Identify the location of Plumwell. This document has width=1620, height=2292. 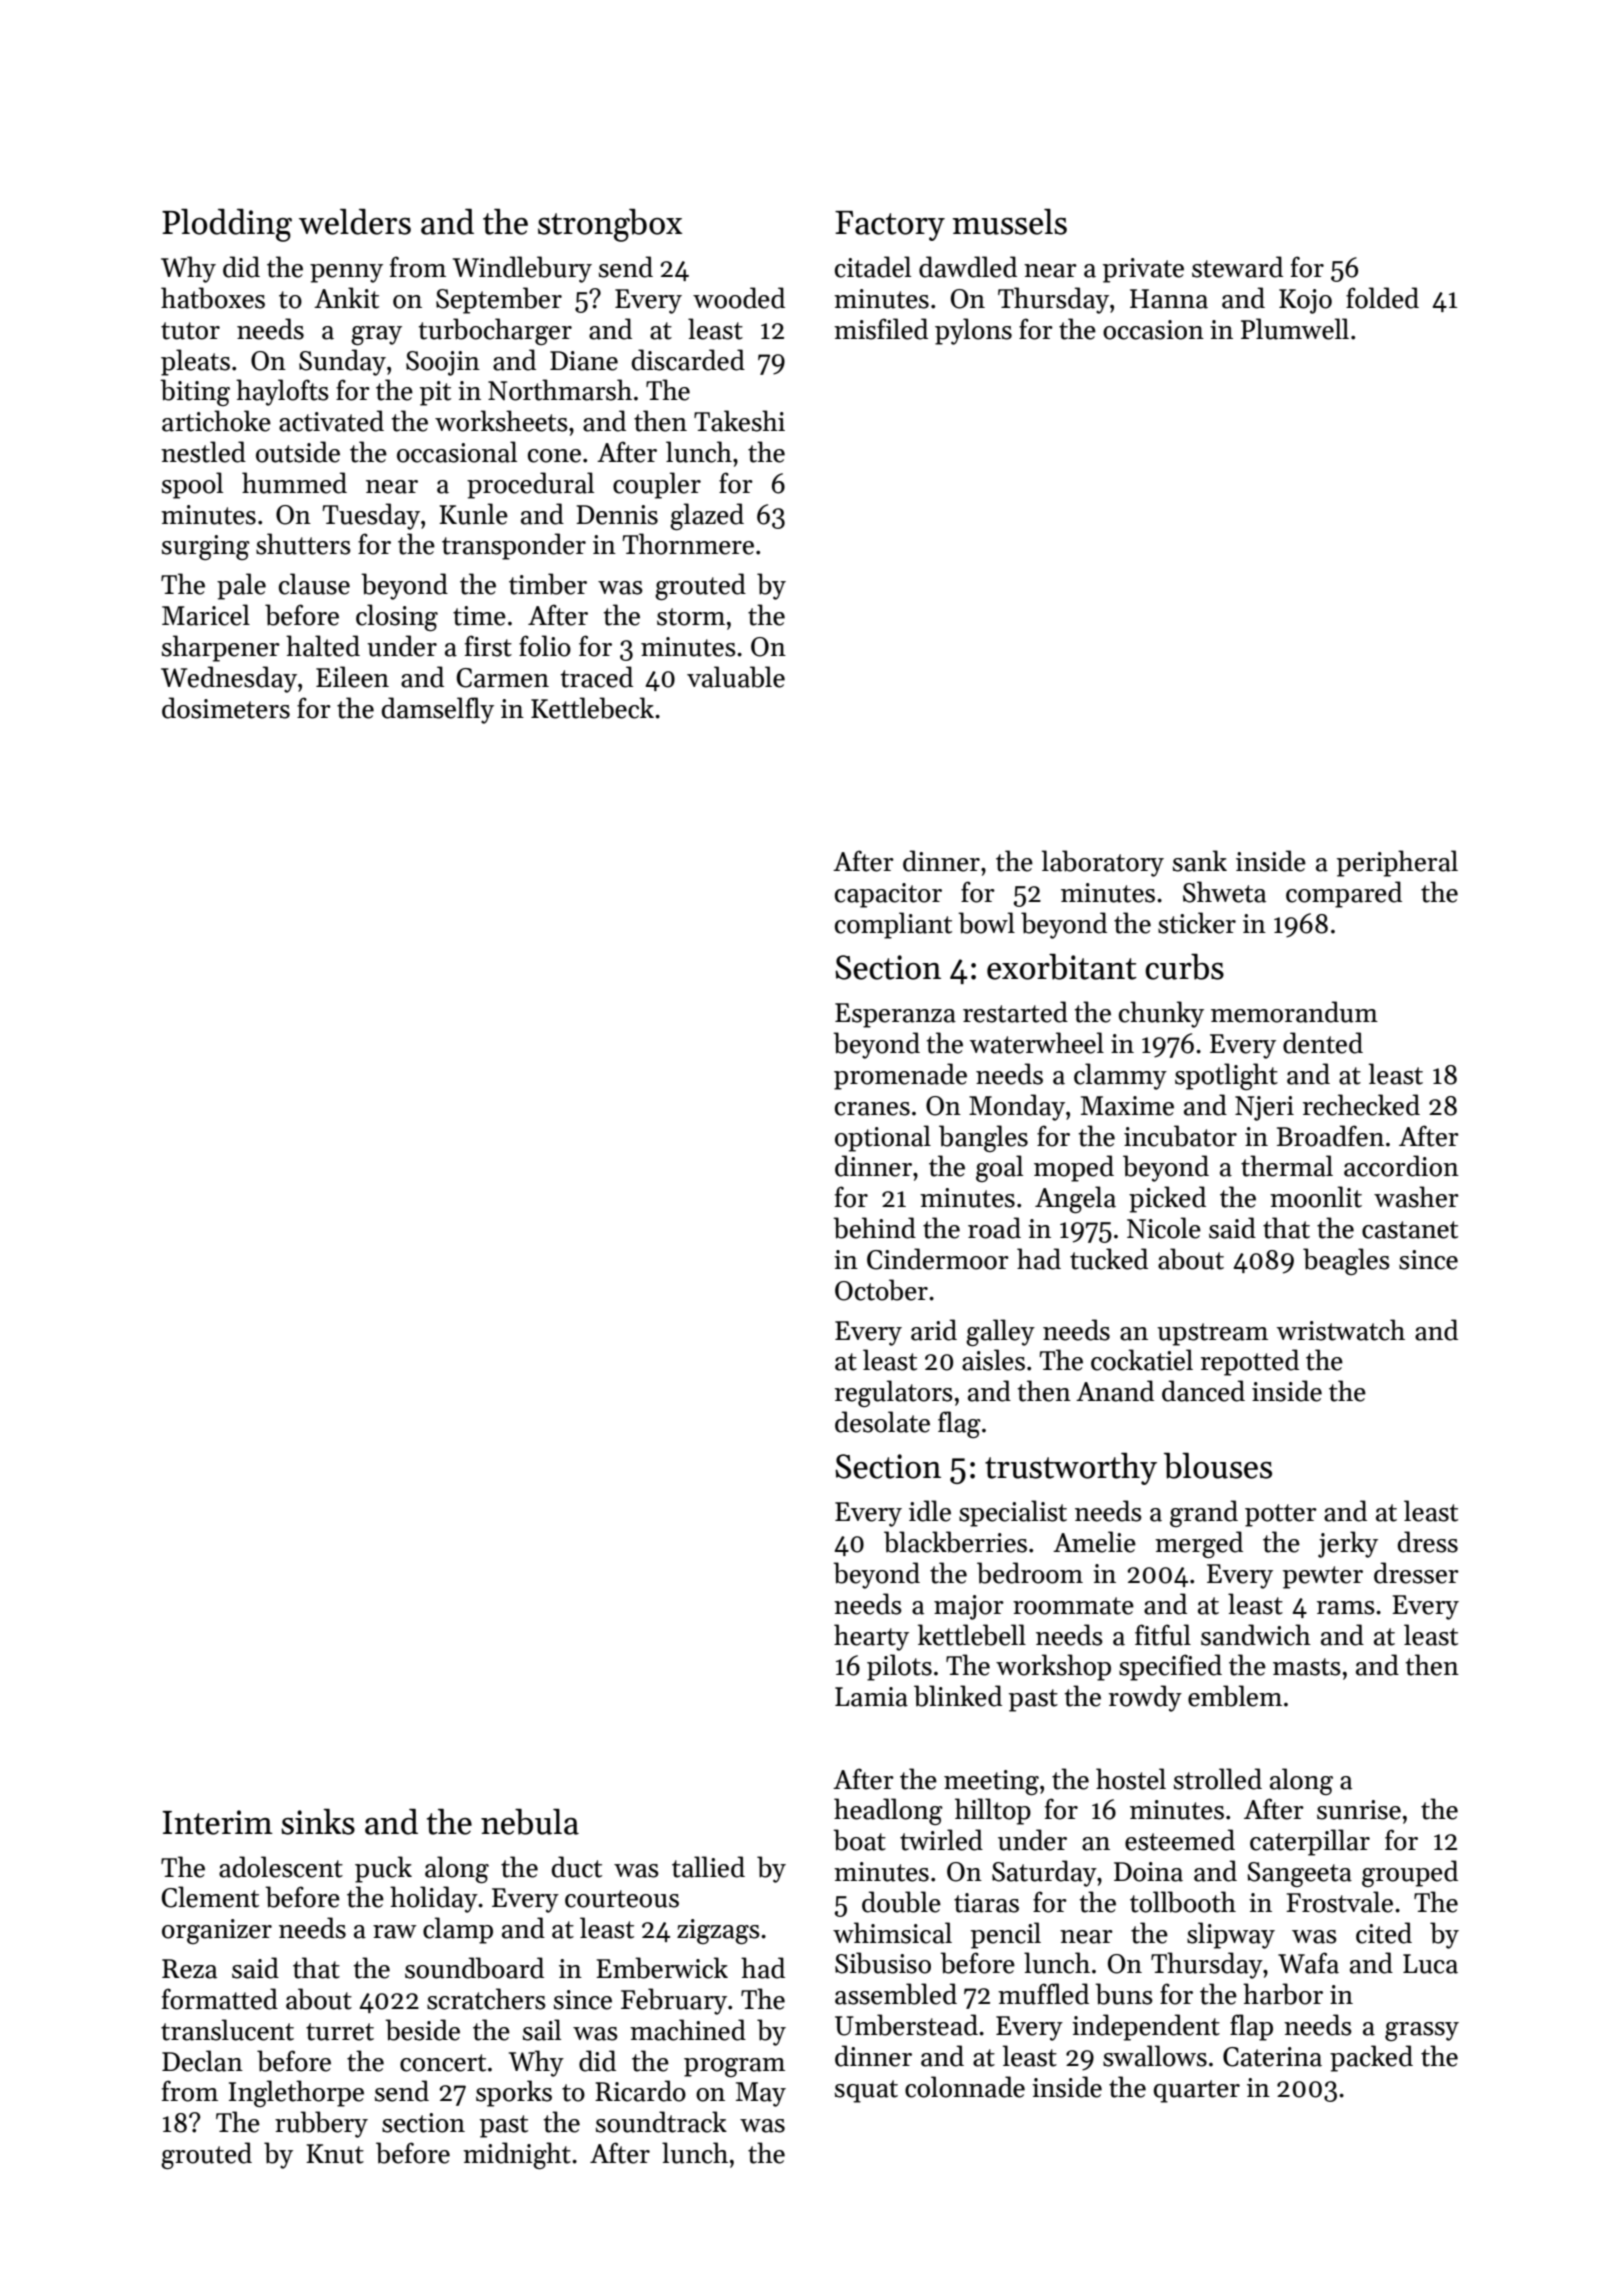
(1295, 329).
